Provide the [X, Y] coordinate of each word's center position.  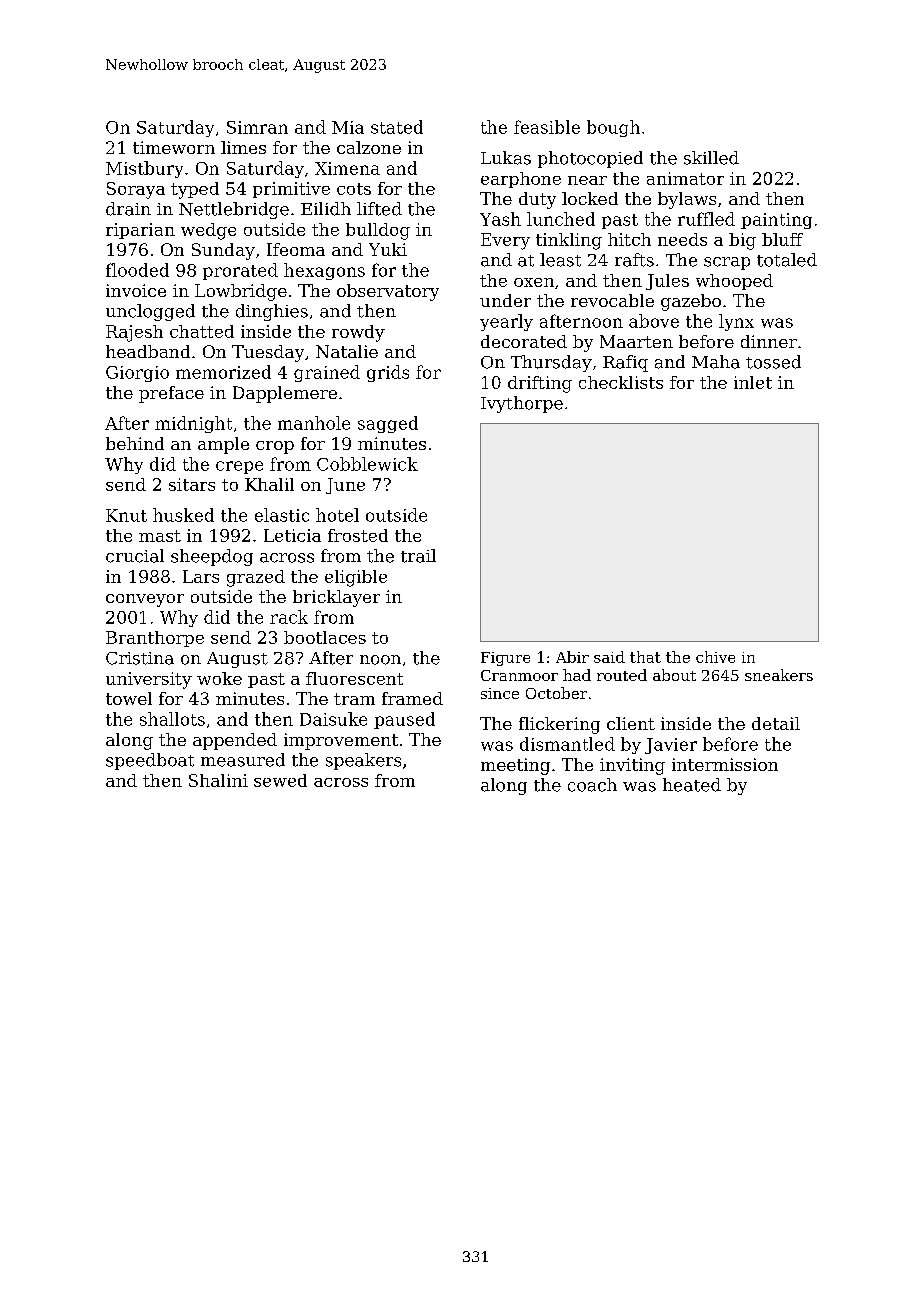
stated [397, 127]
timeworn [174, 147]
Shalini [218, 780]
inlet [753, 382]
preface [171, 394]
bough [613, 128]
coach [592, 785]
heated [692, 785]
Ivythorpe [522, 404]
